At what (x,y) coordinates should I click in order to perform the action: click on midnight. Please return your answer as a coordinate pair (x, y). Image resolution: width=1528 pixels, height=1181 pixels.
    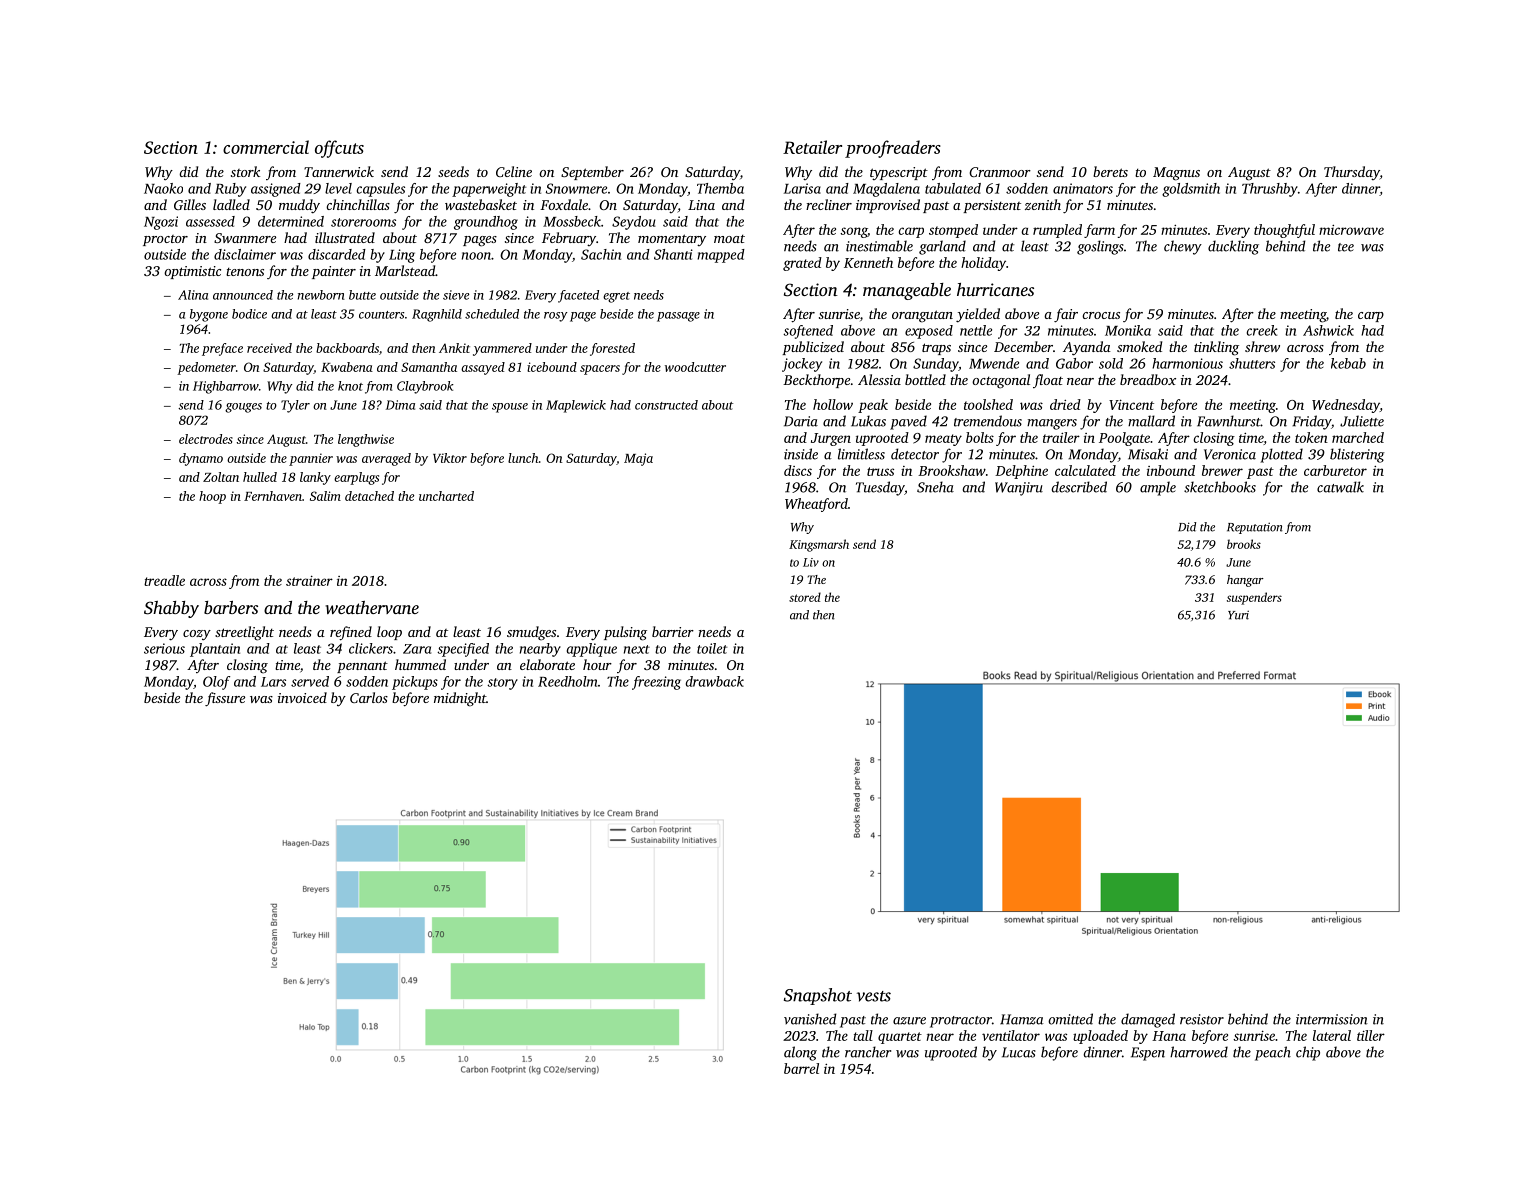
    Looking at the image, I should click on (460, 699).
